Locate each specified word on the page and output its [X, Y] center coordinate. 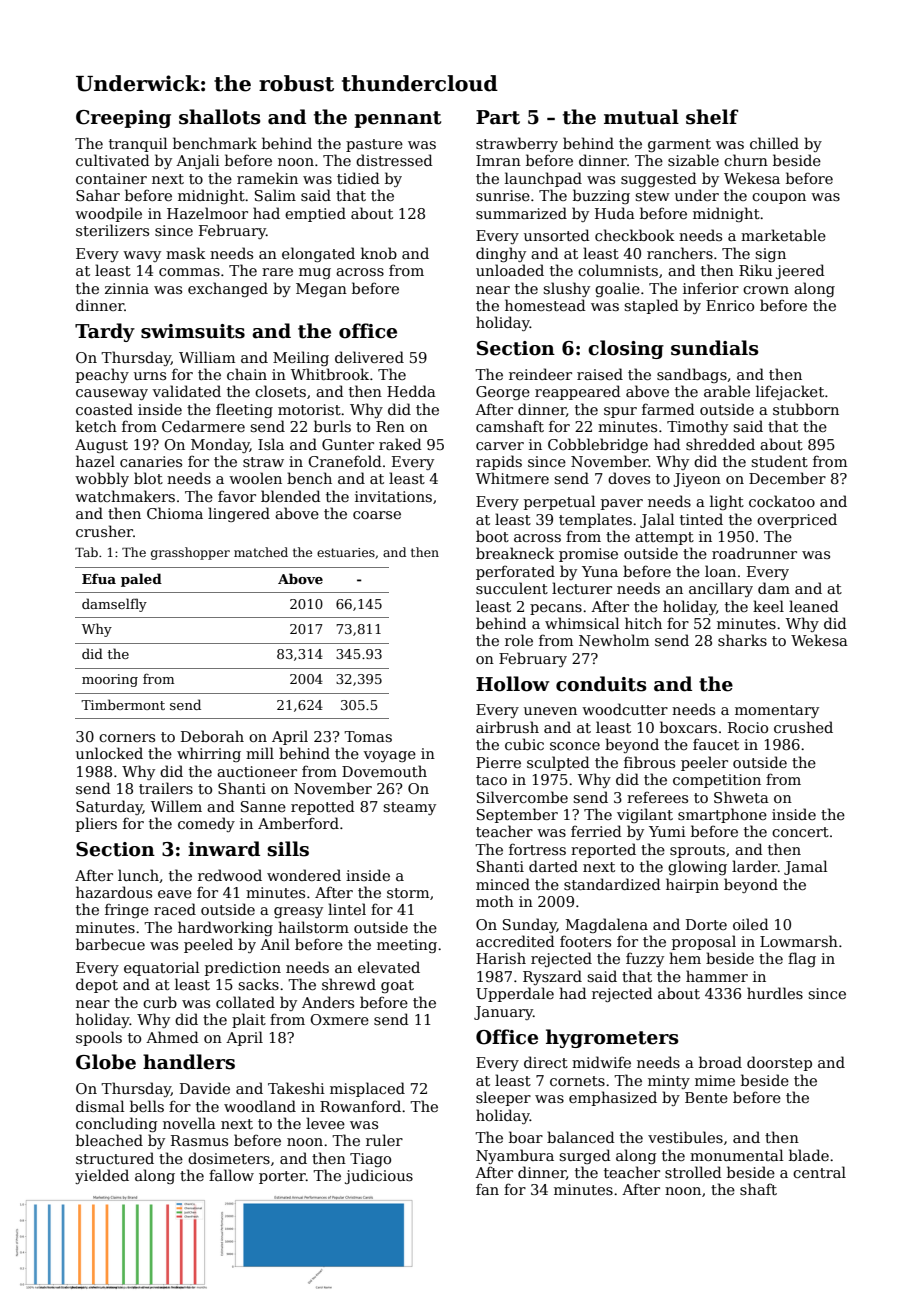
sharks [742, 640]
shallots [220, 117]
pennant [397, 119]
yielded [102, 1176]
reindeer [540, 374]
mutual [641, 117]
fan [487, 1189]
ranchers [680, 253]
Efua [99, 578]
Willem [176, 806]
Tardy [105, 332]
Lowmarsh [799, 941]
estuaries [346, 552]
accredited [515, 941]
